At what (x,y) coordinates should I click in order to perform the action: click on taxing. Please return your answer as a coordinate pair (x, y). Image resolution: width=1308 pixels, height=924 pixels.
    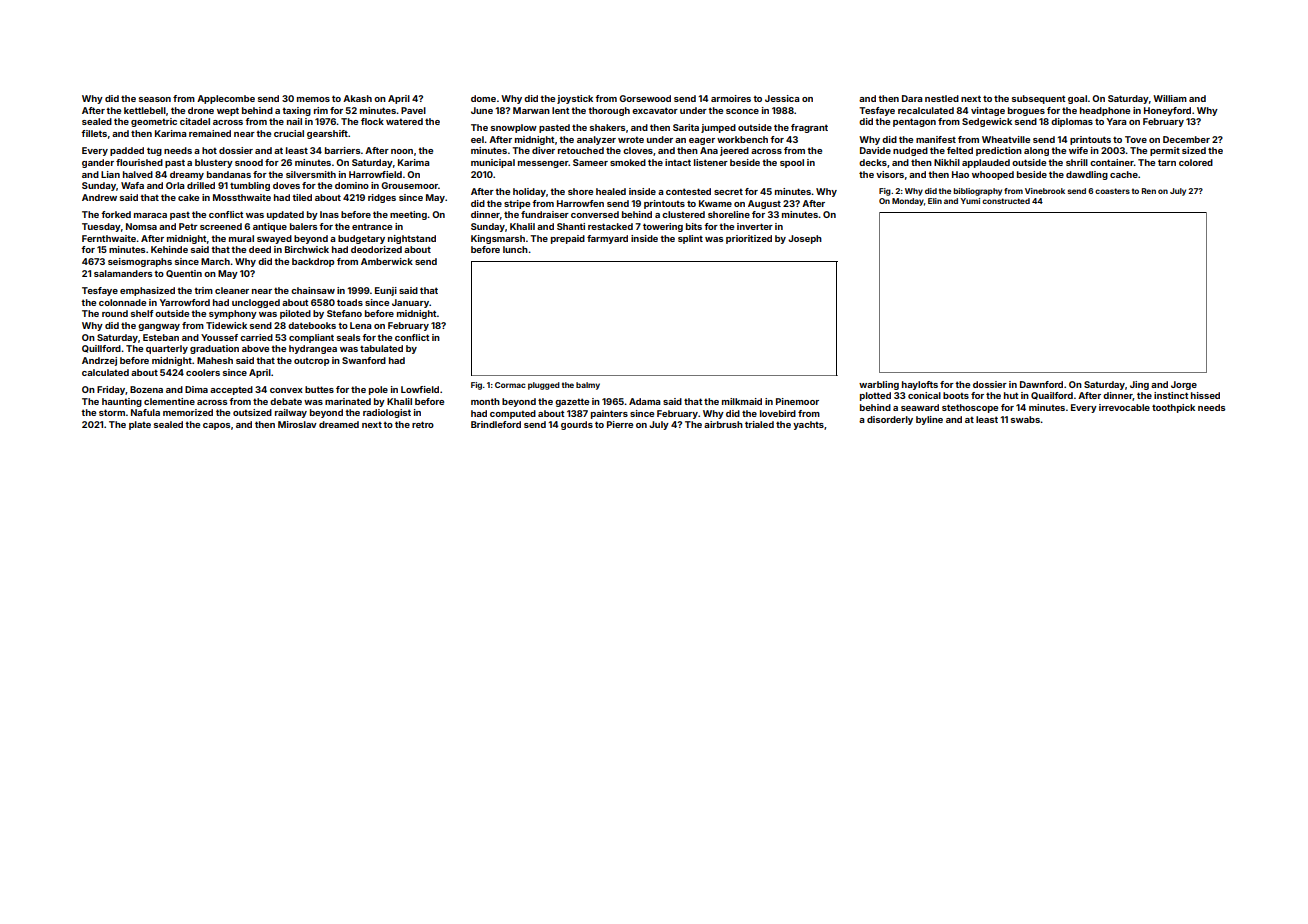
    Looking at the image, I should click on (296, 111).
